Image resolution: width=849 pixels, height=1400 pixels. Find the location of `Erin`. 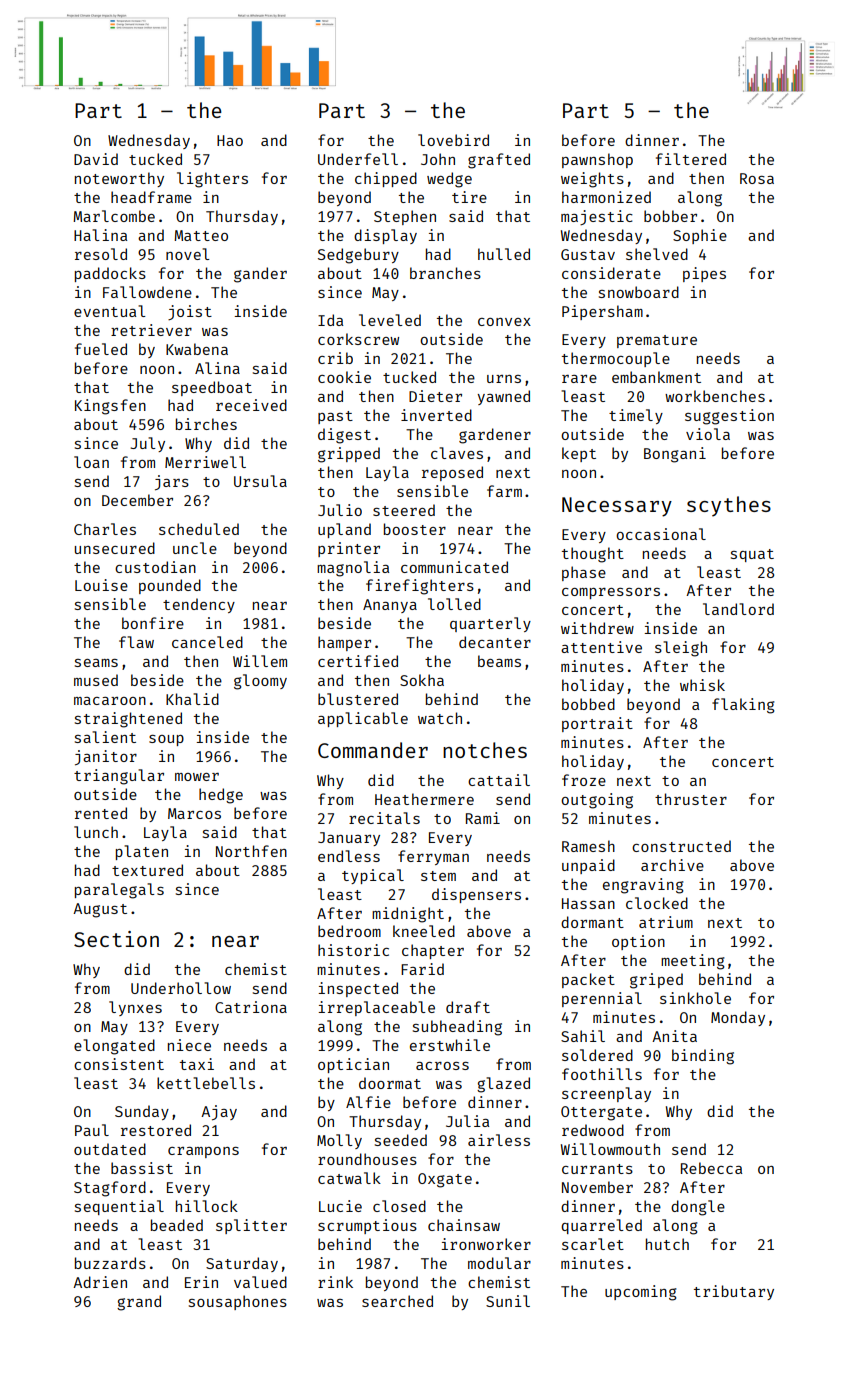

Erin is located at coordinates (201, 1282).
